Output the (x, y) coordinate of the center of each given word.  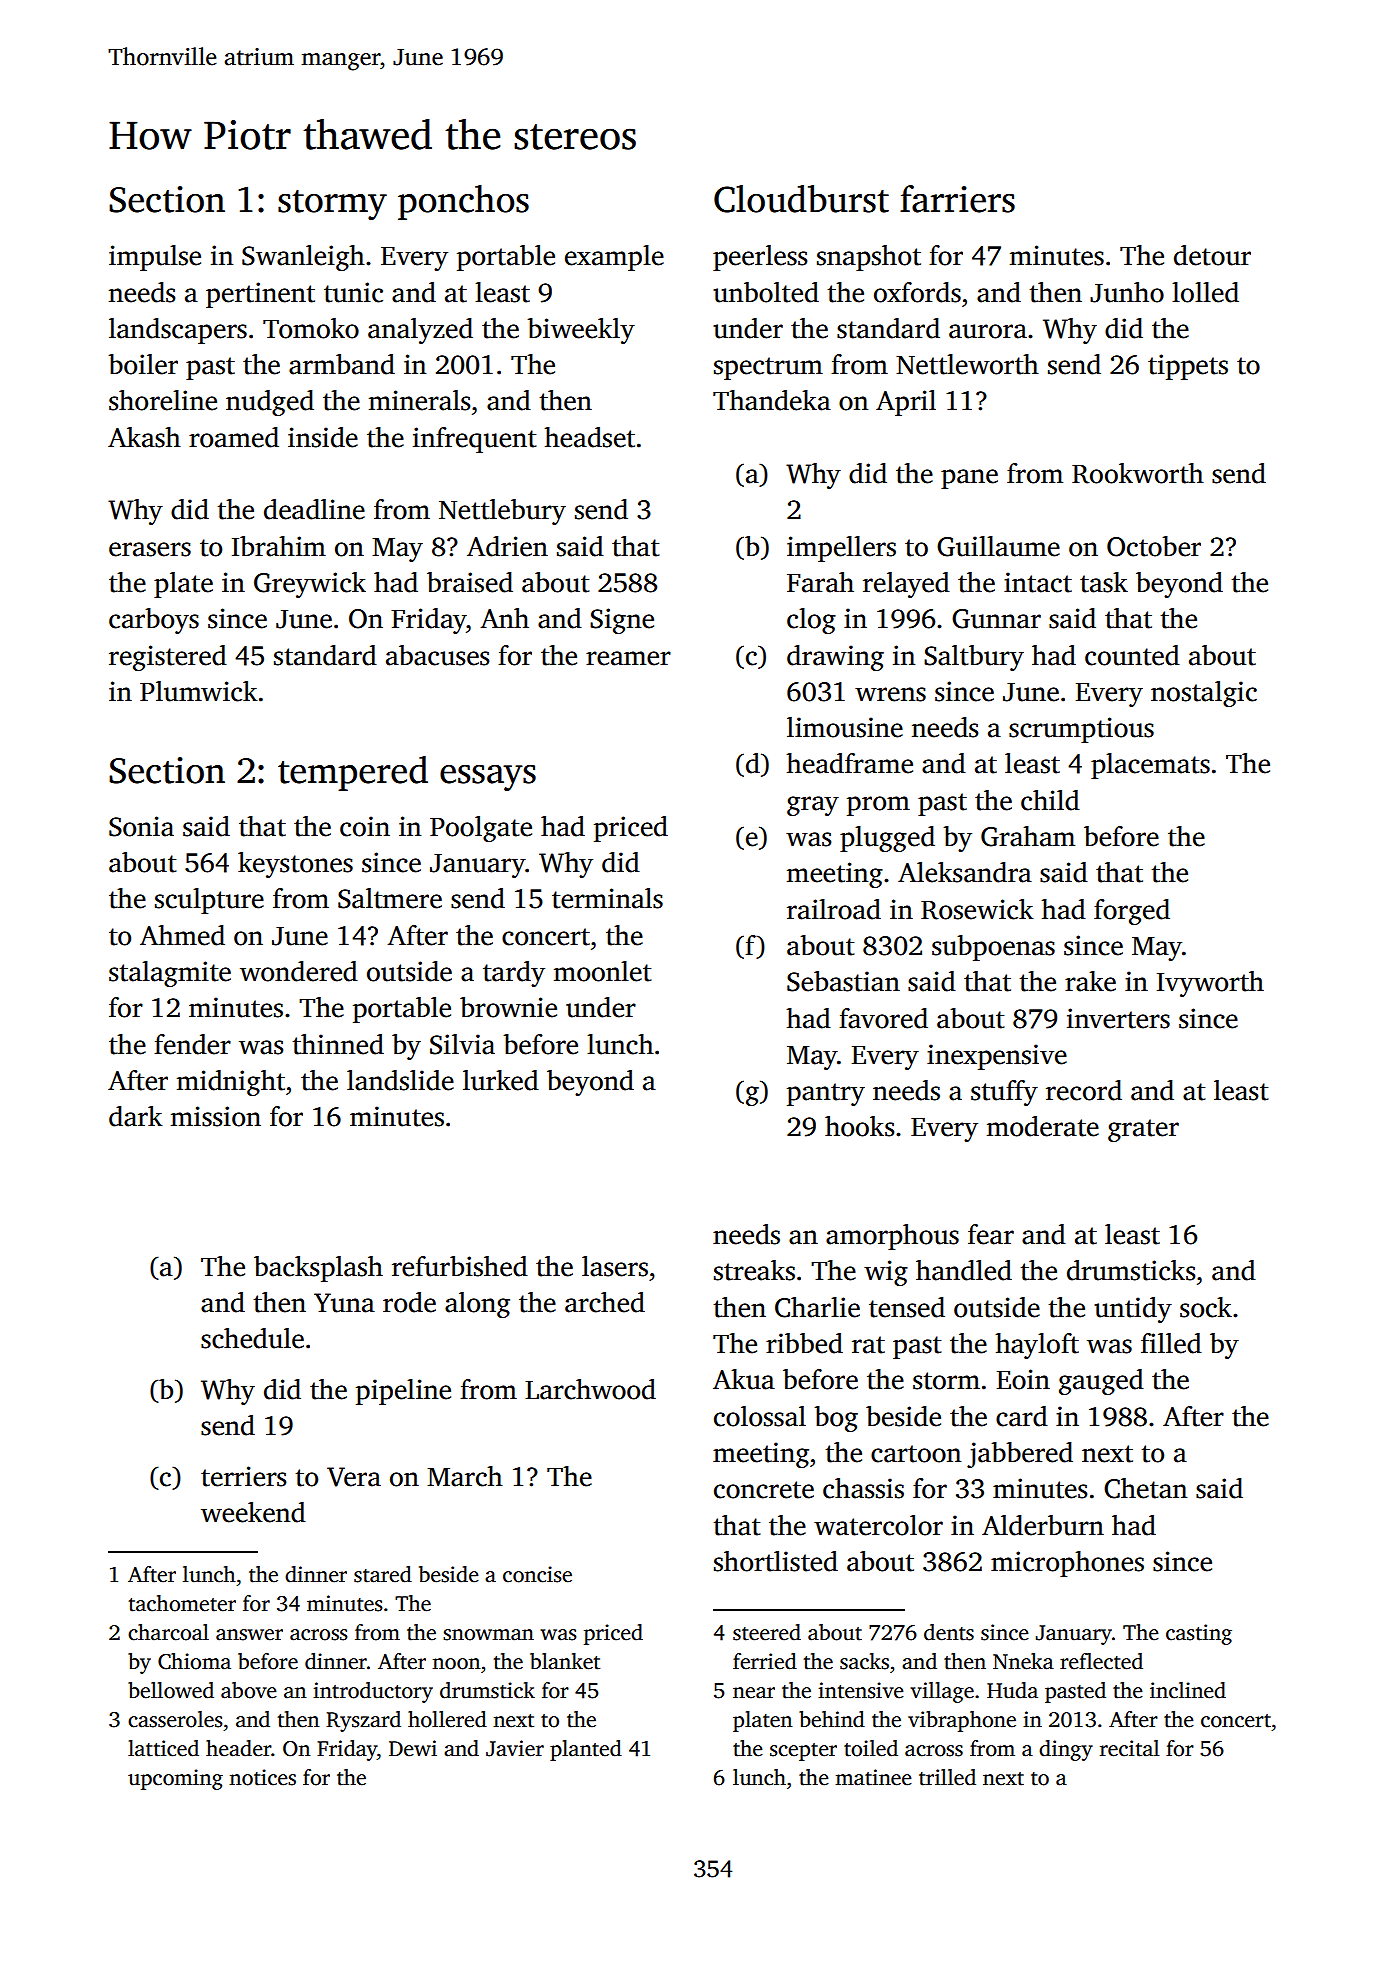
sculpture (209, 901)
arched (605, 1302)
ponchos (463, 202)
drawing (835, 658)
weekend (253, 1512)
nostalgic (1204, 694)
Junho (1127, 292)
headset (589, 437)
